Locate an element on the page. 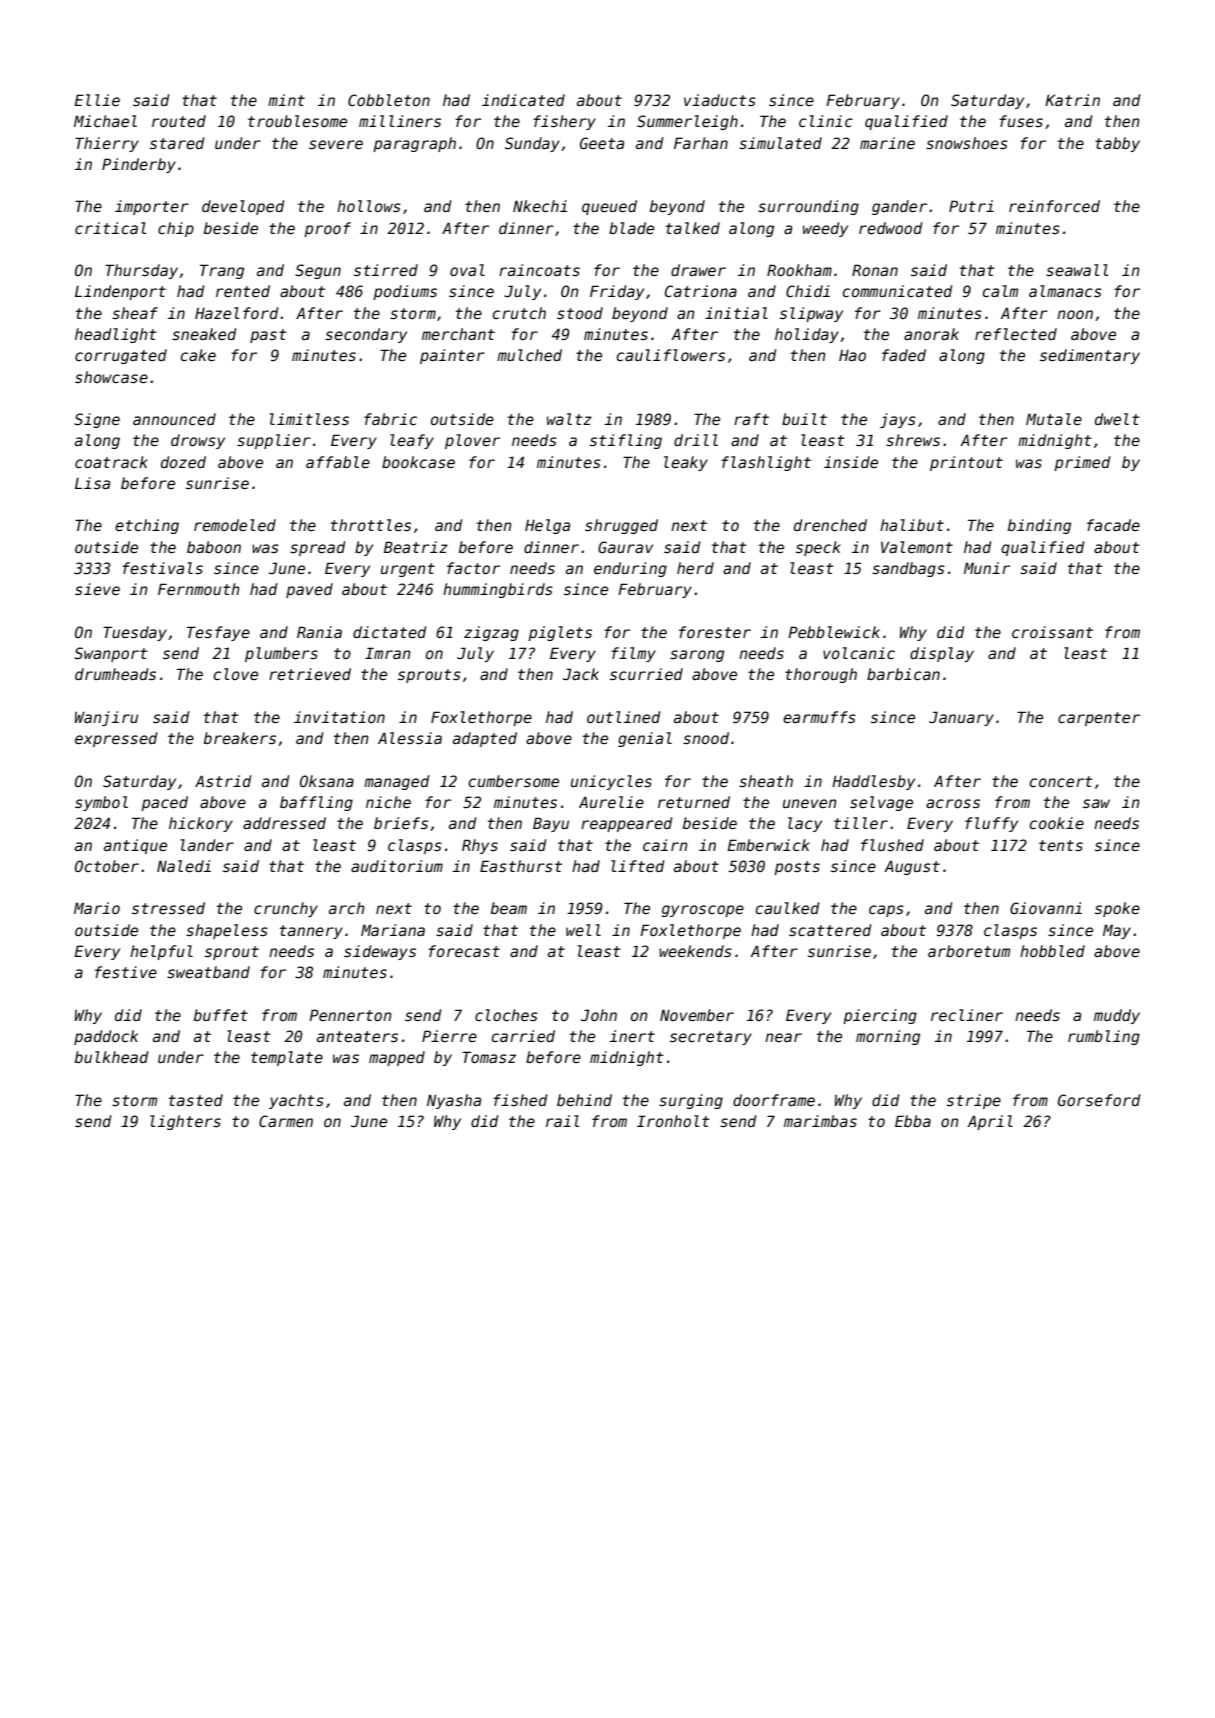 Image resolution: width=1215 pixels, height=1718 pixels. Lisa is located at coordinates (92, 483).
